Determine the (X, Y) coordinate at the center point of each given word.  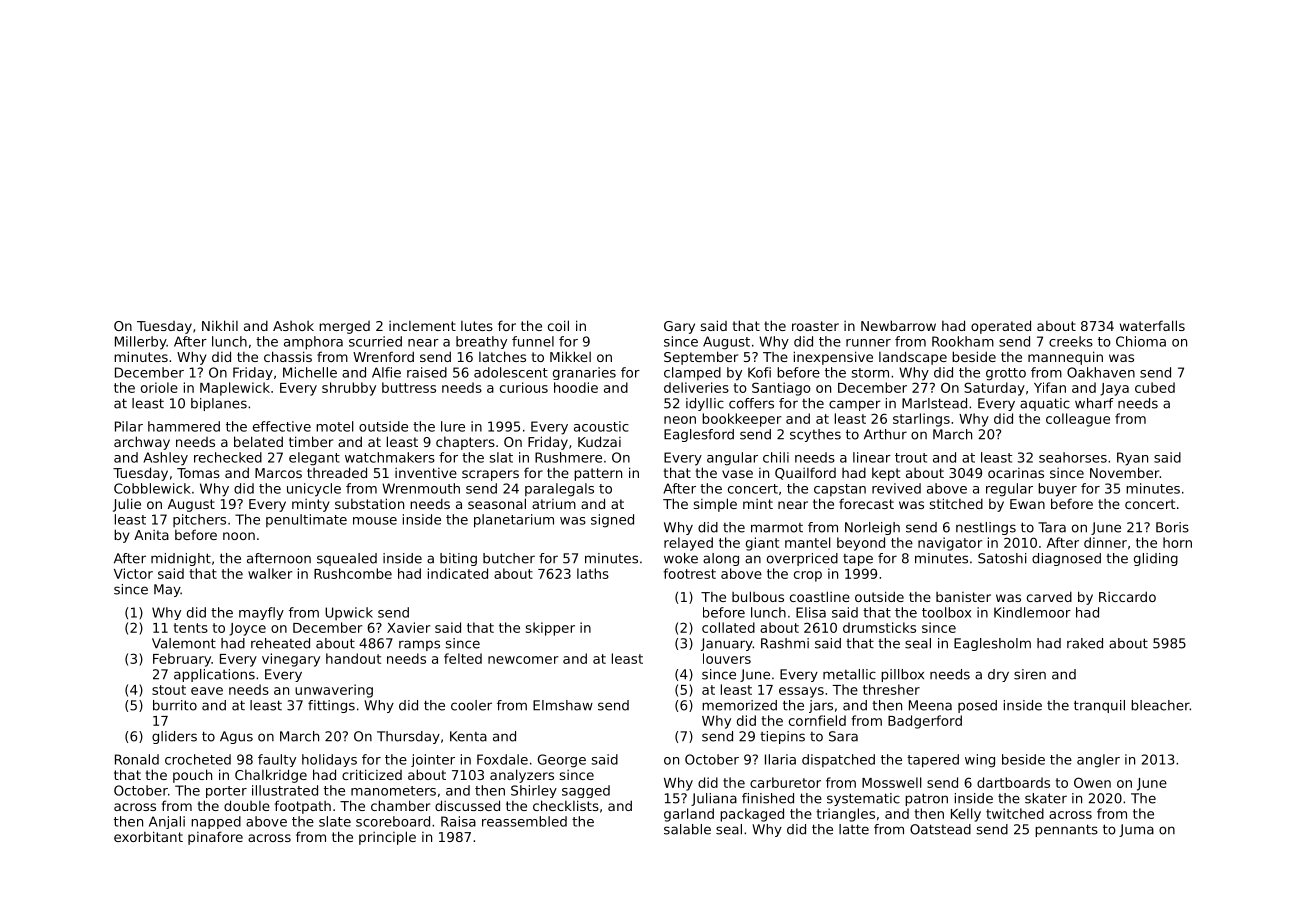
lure (453, 426)
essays (801, 692)
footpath (303, 807)
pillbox (902, 675)
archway (142, 443)
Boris (1172, 527)
